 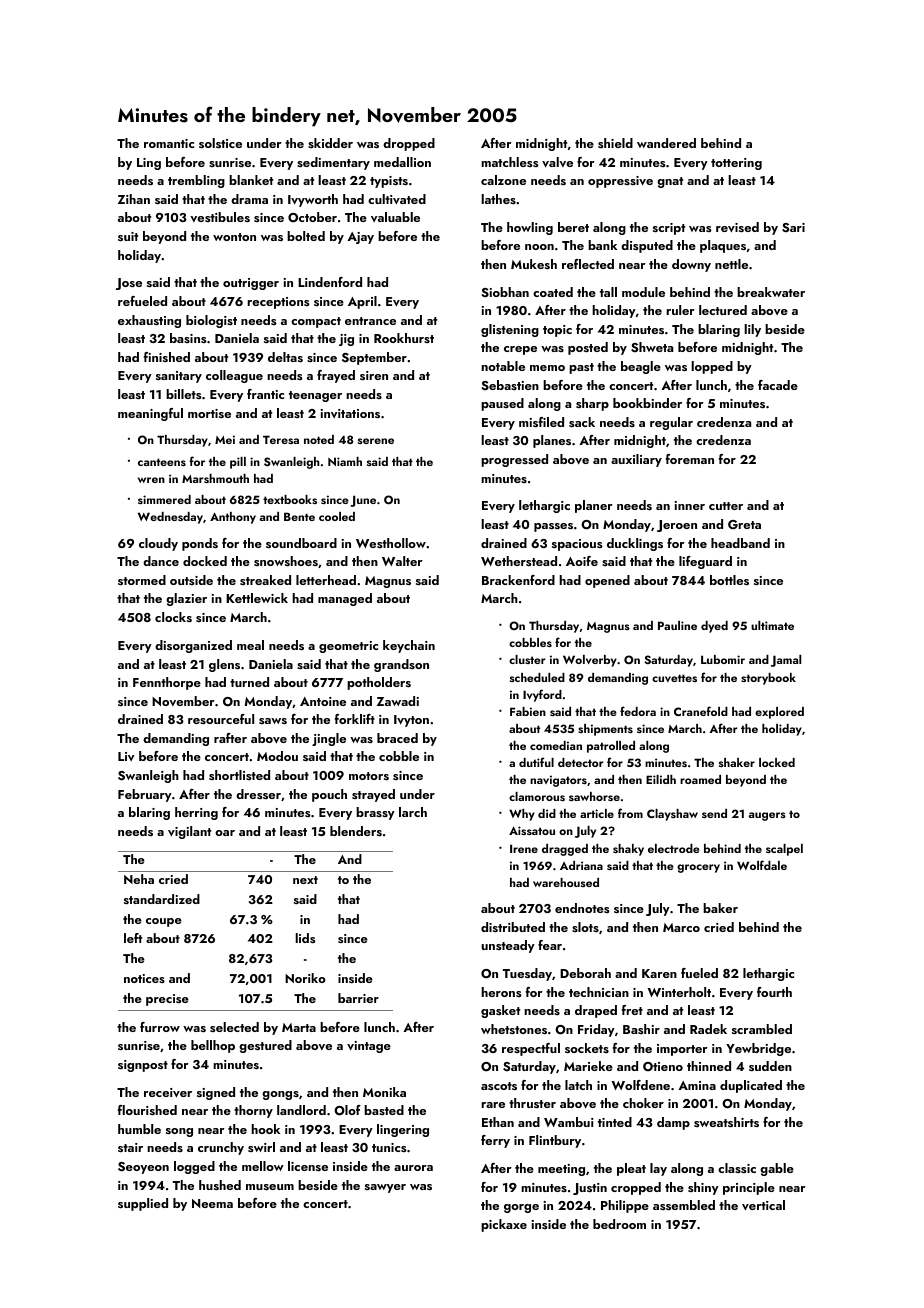 What do you see at coordinates (521, 1208) in the screenshot?
I see `gorge` at bounding box center [521, 1208].
